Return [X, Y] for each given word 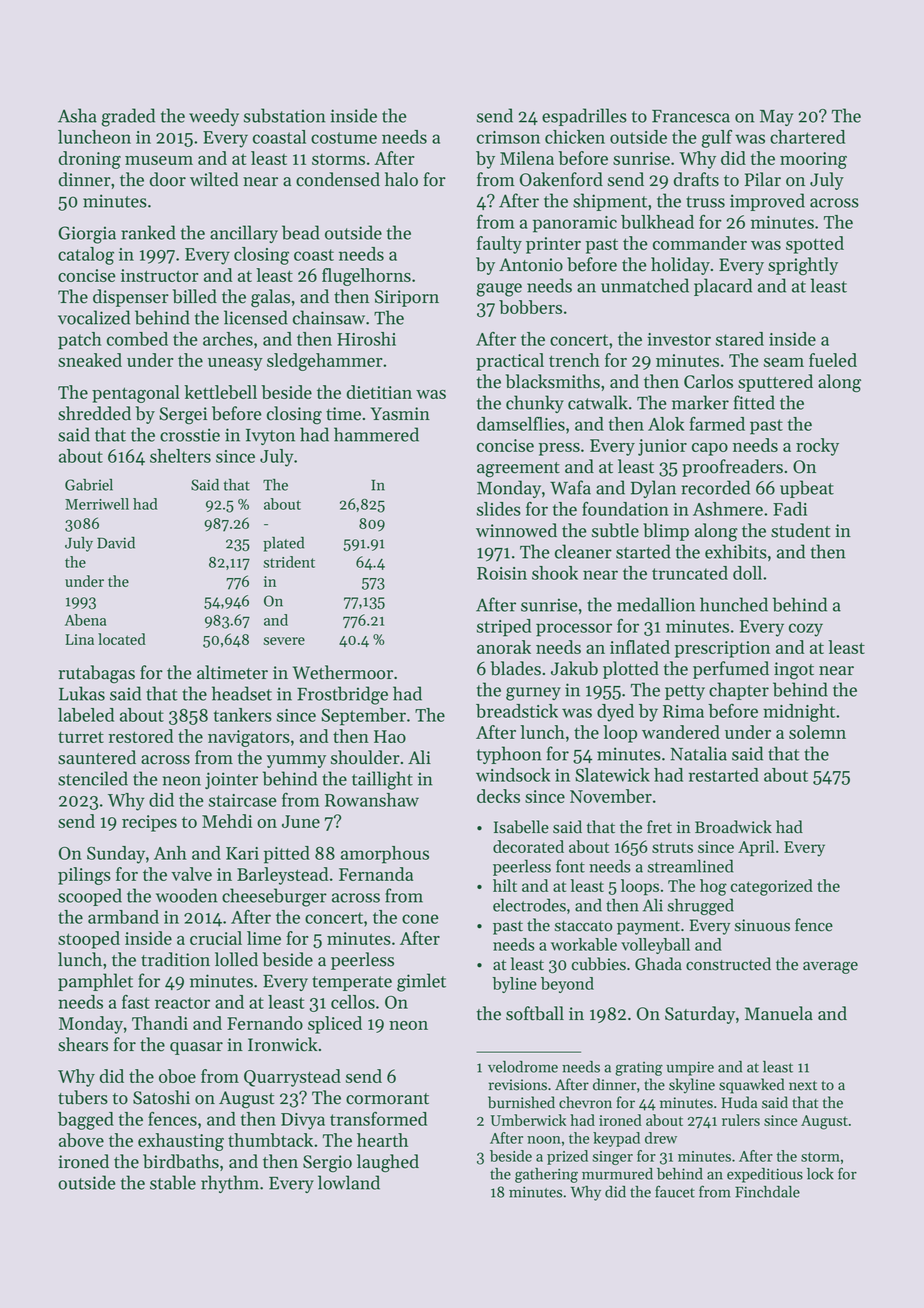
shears [83, 1044]
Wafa [570, 487]
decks [498, 796]
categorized [772, 887]
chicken [575, 137]
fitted [754, 402]
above [81, 1140]
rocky [817, 447]
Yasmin [400, 414]
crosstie [190, 435]
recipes [149, 823]
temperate [352, 983]
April [756, 848]
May [776, 118]
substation [284, 115]
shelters [180, 456]
